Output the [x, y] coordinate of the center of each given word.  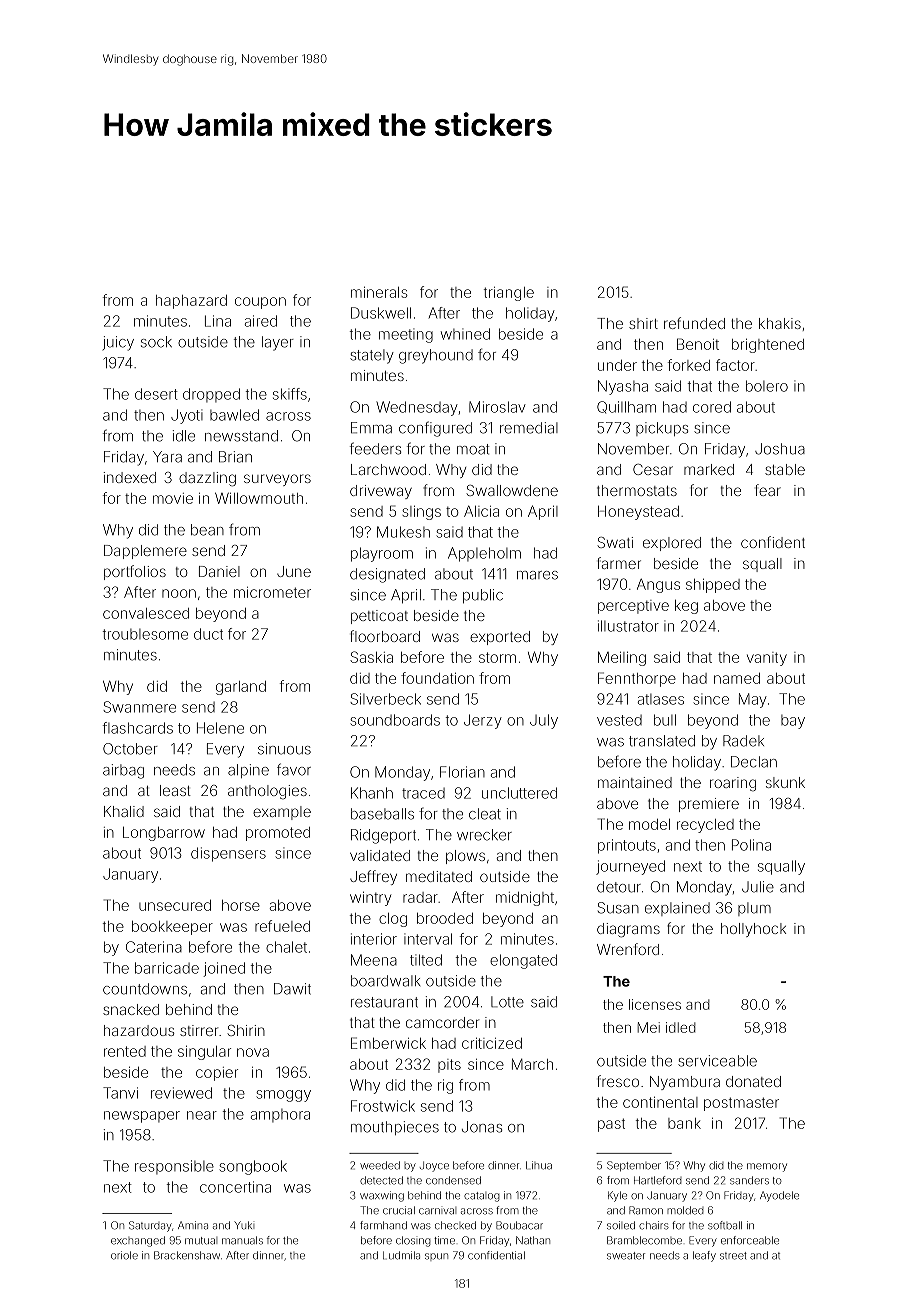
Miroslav [497, 407]
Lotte [507, 1002]
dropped [211, 395]
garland [241, 688]
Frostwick [383, 1106]
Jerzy [483, 721]
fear [768, 490]
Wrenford [628, 949]
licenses [655, 1004]
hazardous [139, 1030]
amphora [280, 1115]
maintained [635, 782]
